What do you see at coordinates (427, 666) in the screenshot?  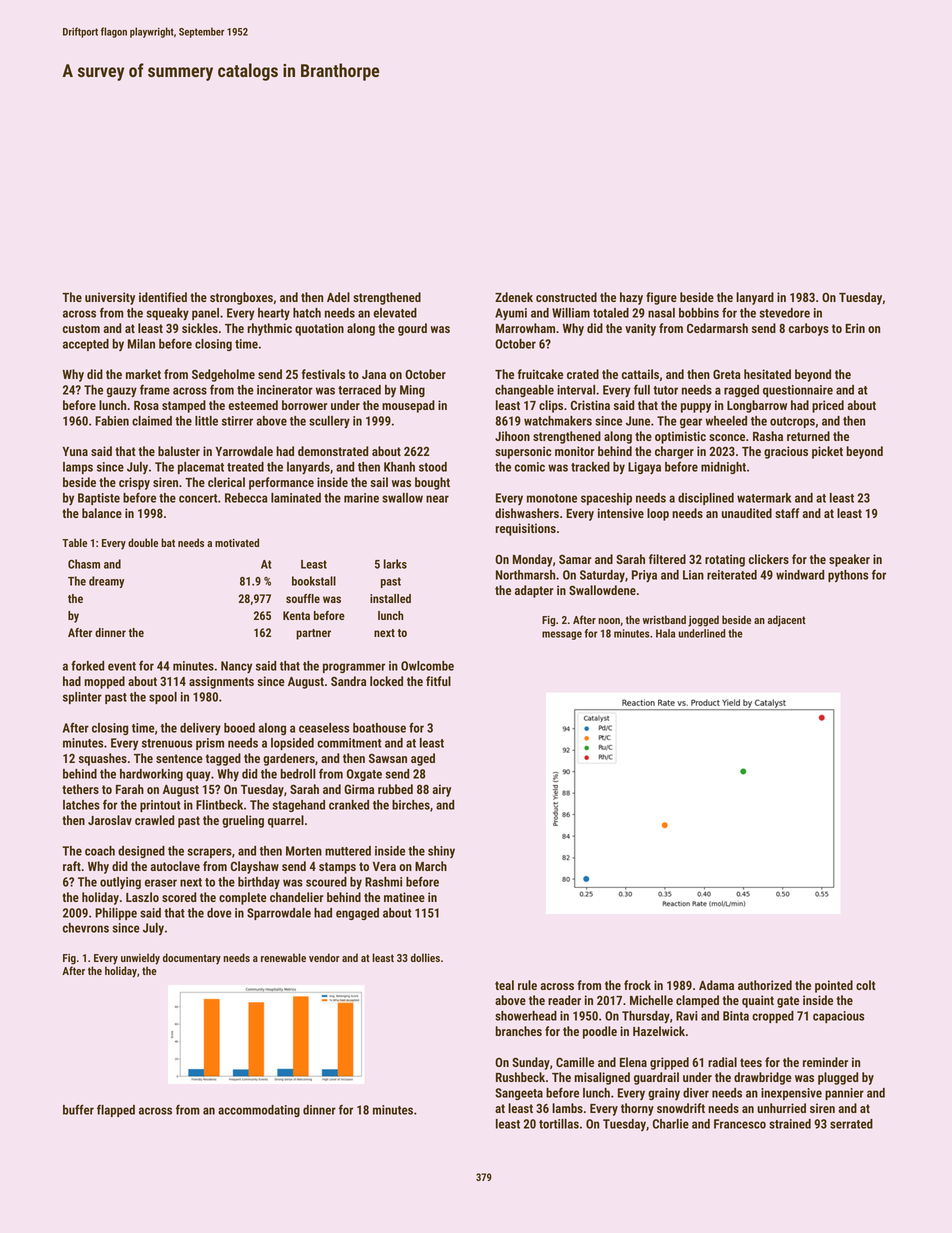 I see `Owlcombe` at bounding box center [427, 666].
